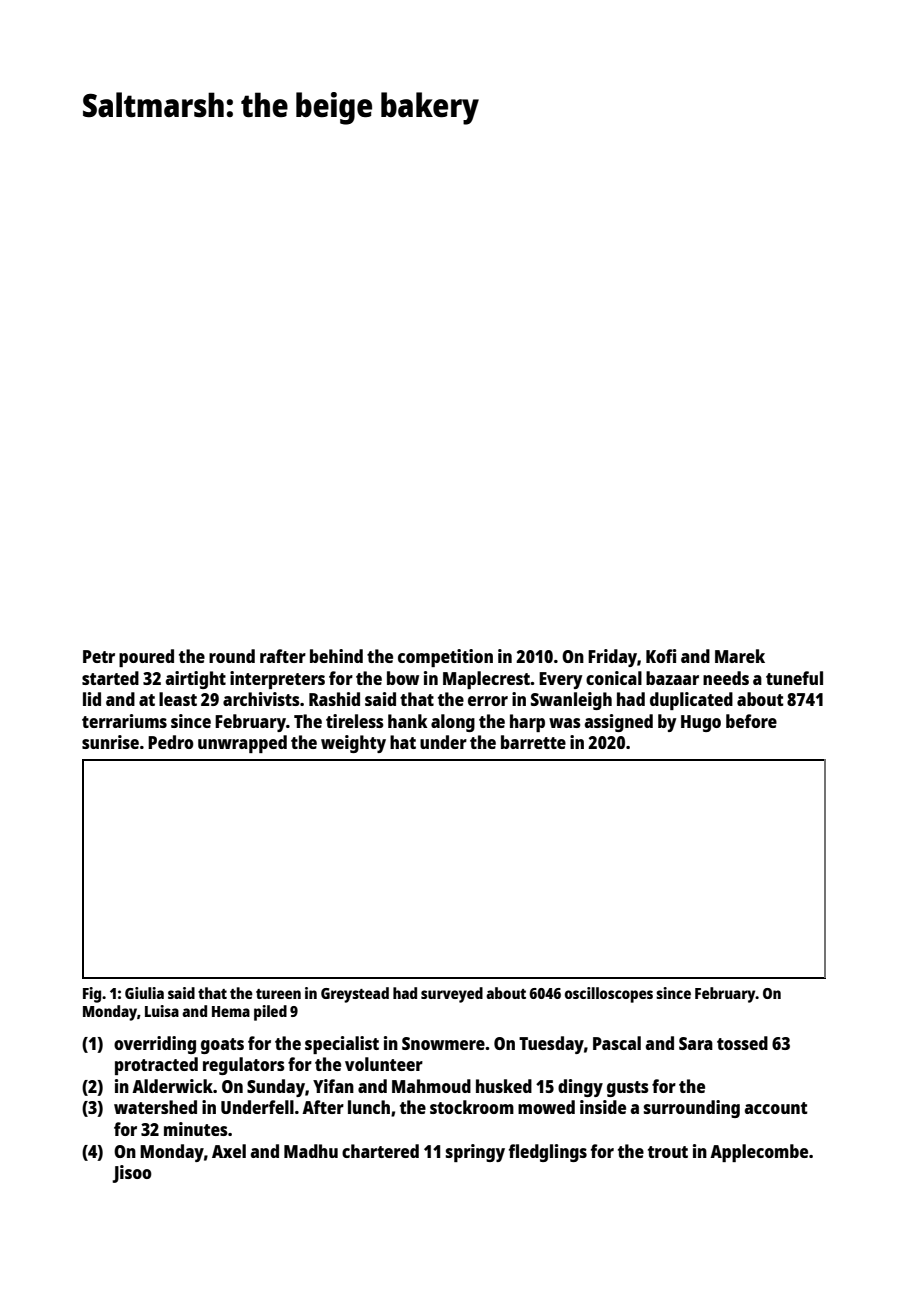 The width and height of the page is (908, 1316). What do you see at coordinates (751, 721) in the page?
I see `before` at bounding box center [751, 721].
